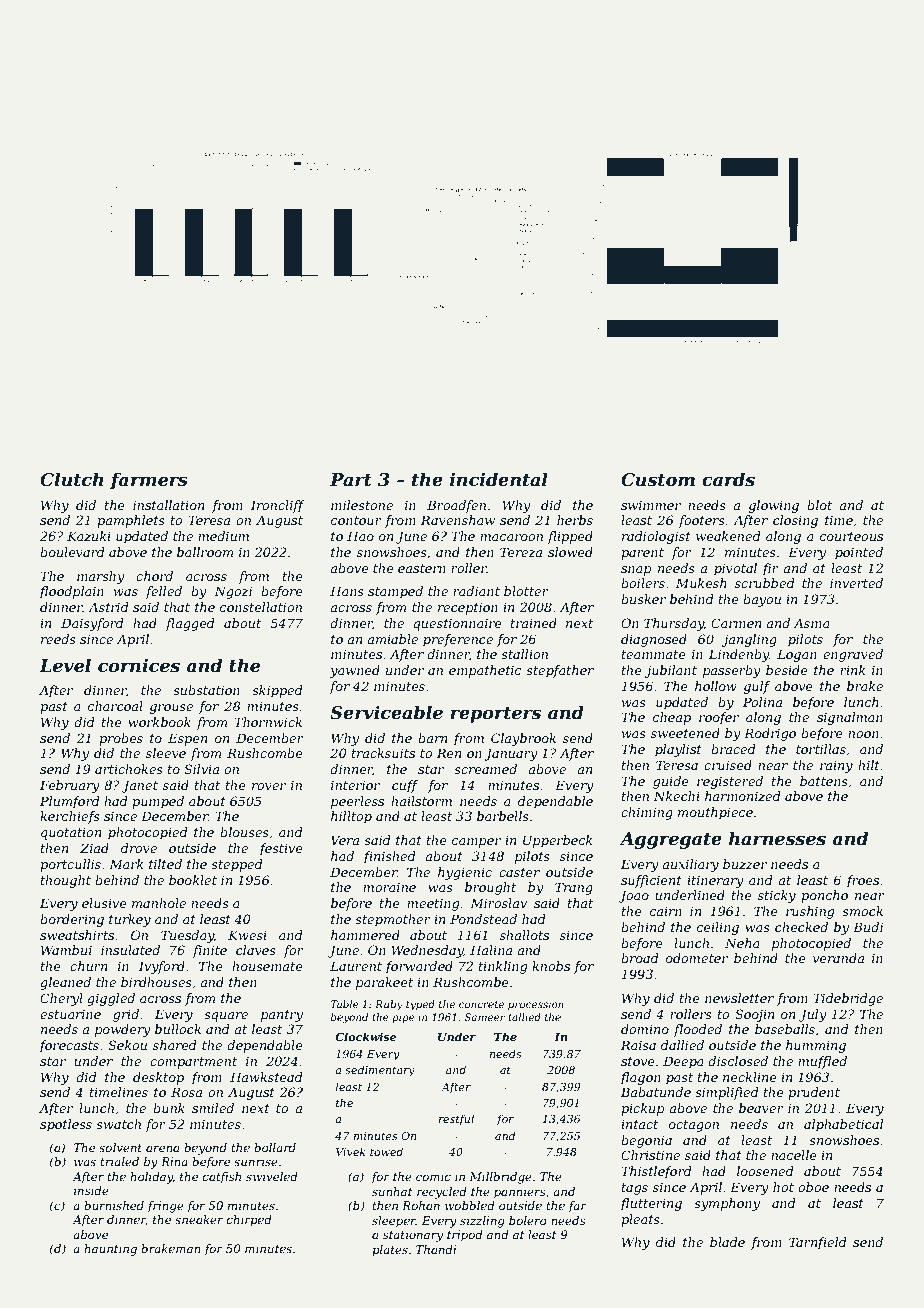  What do you see at coordinates (130, 950) in the image?
I see `insulated` at bounding box center [130, 950].
